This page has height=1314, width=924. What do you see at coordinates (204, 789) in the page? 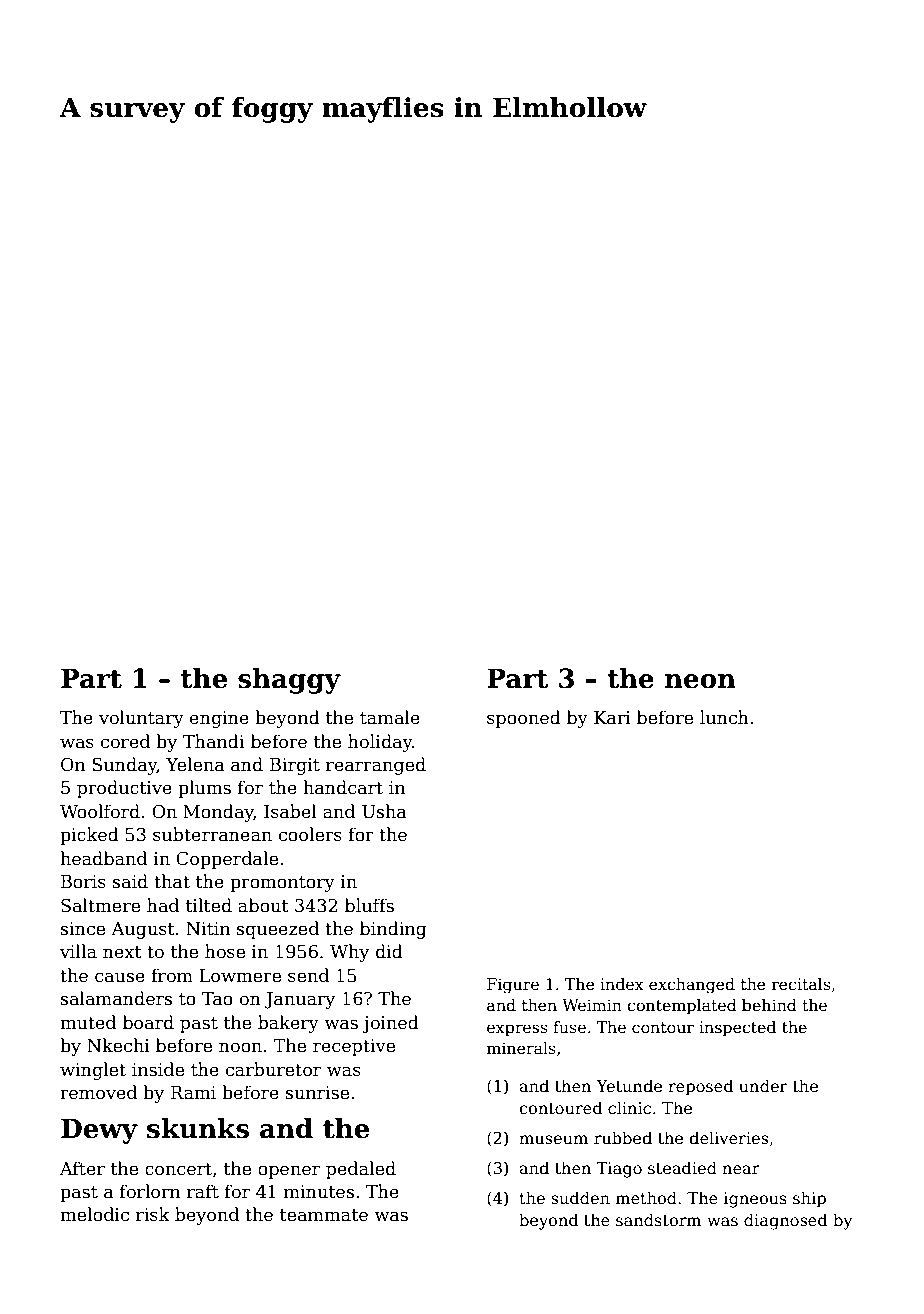
I see `plums` at bounding box center [204, 789].
